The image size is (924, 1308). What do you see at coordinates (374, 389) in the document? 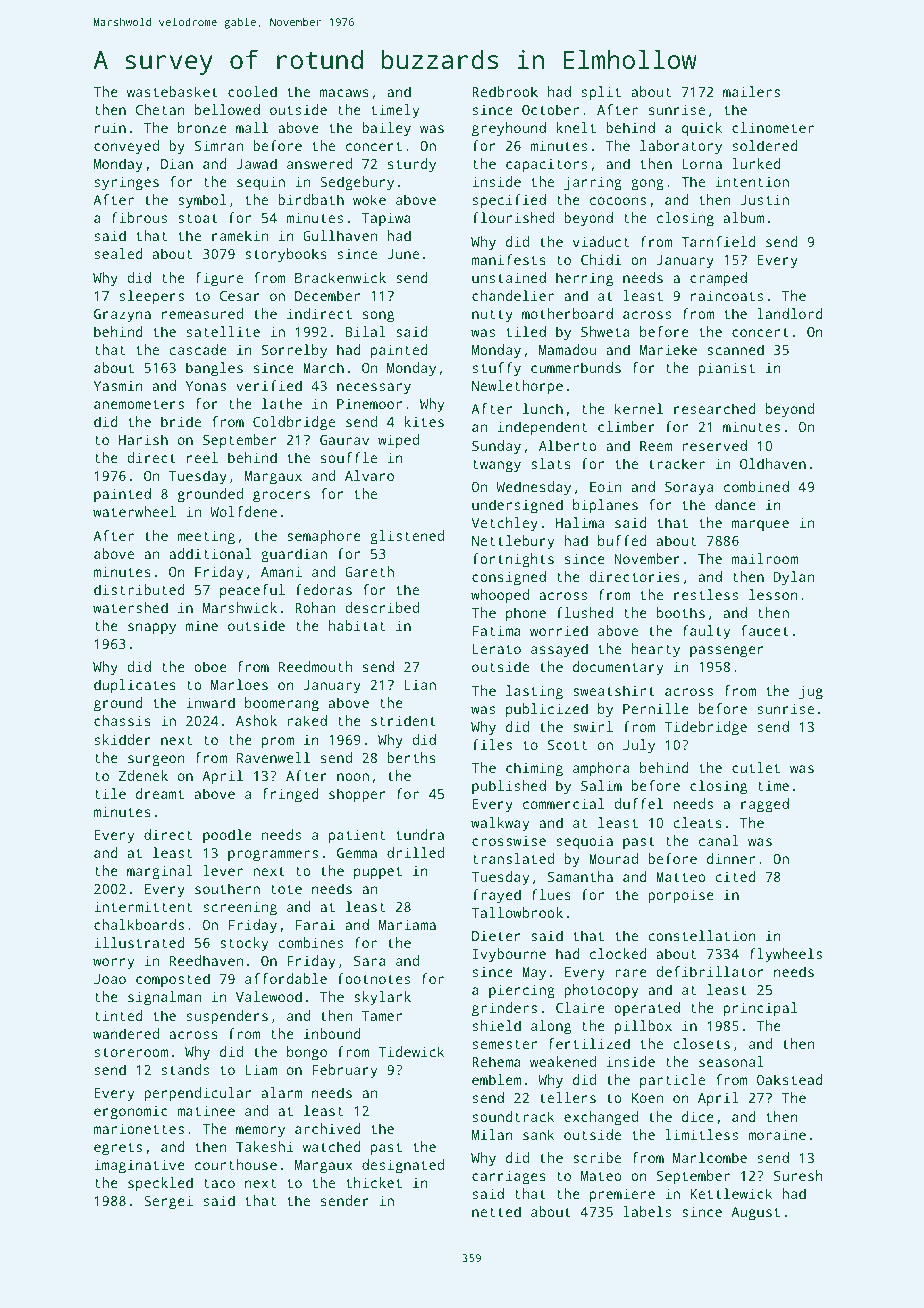
I see `necessary` at bounding box center [374, 389].
